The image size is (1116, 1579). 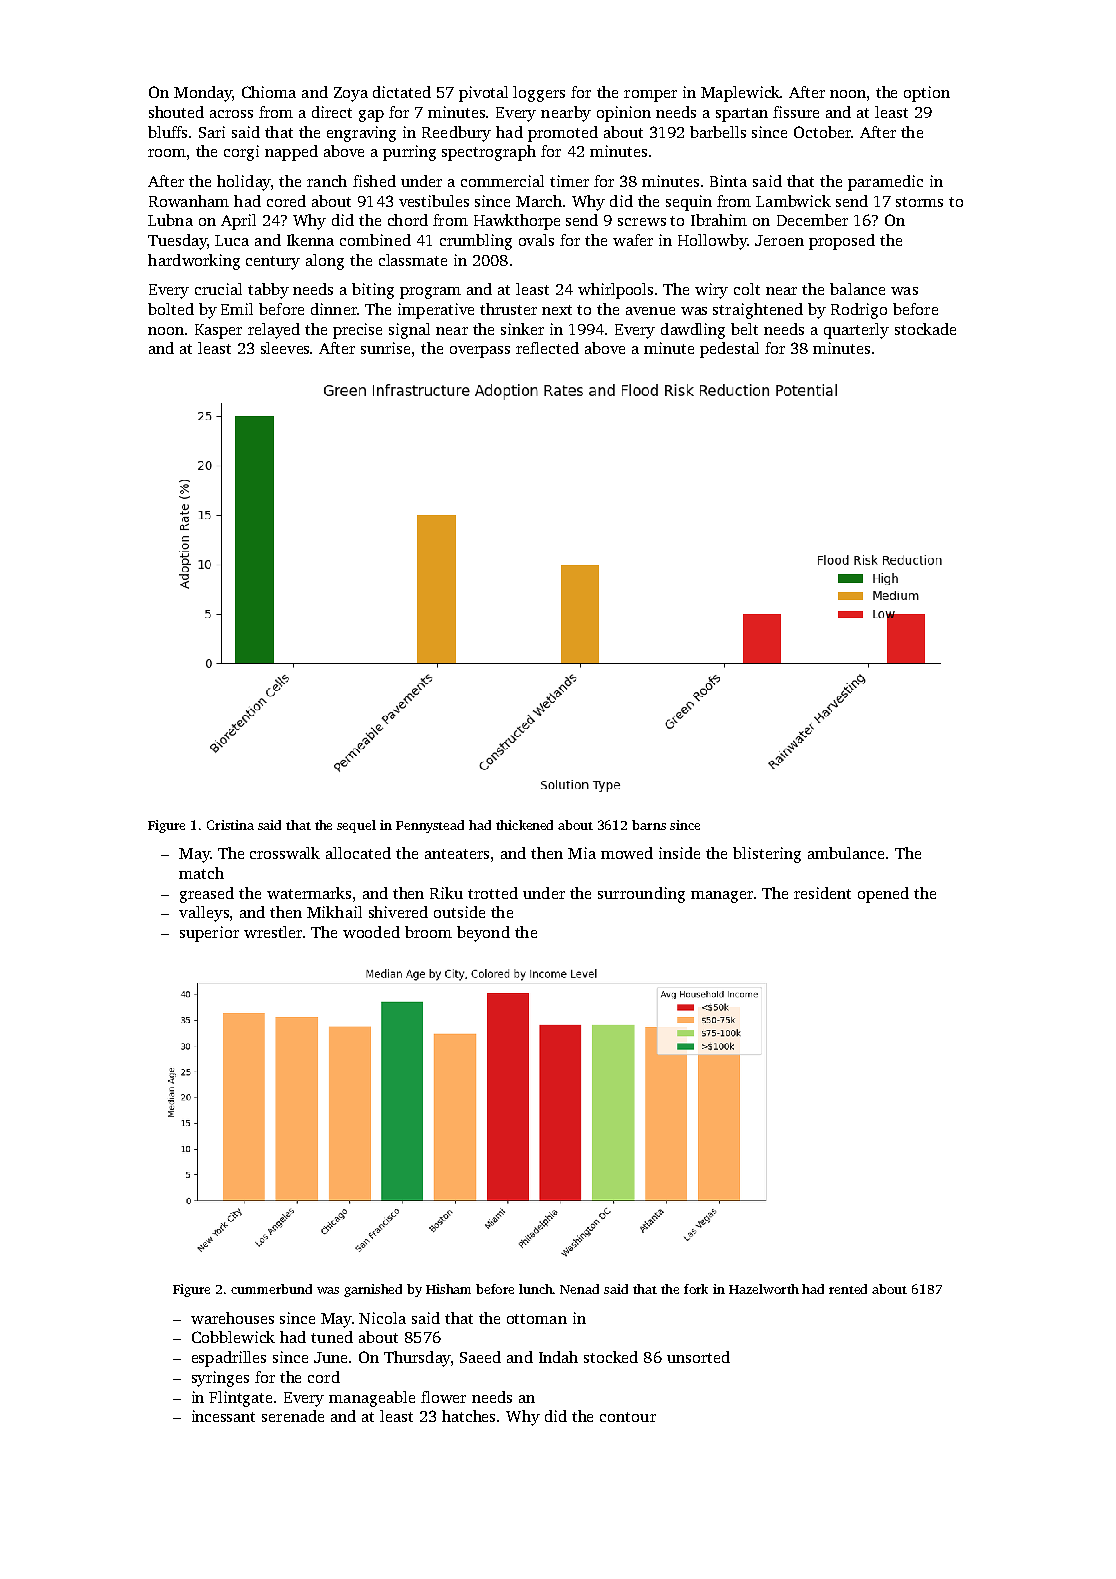 I want to click on wooded, so click(x=371, y=932).
